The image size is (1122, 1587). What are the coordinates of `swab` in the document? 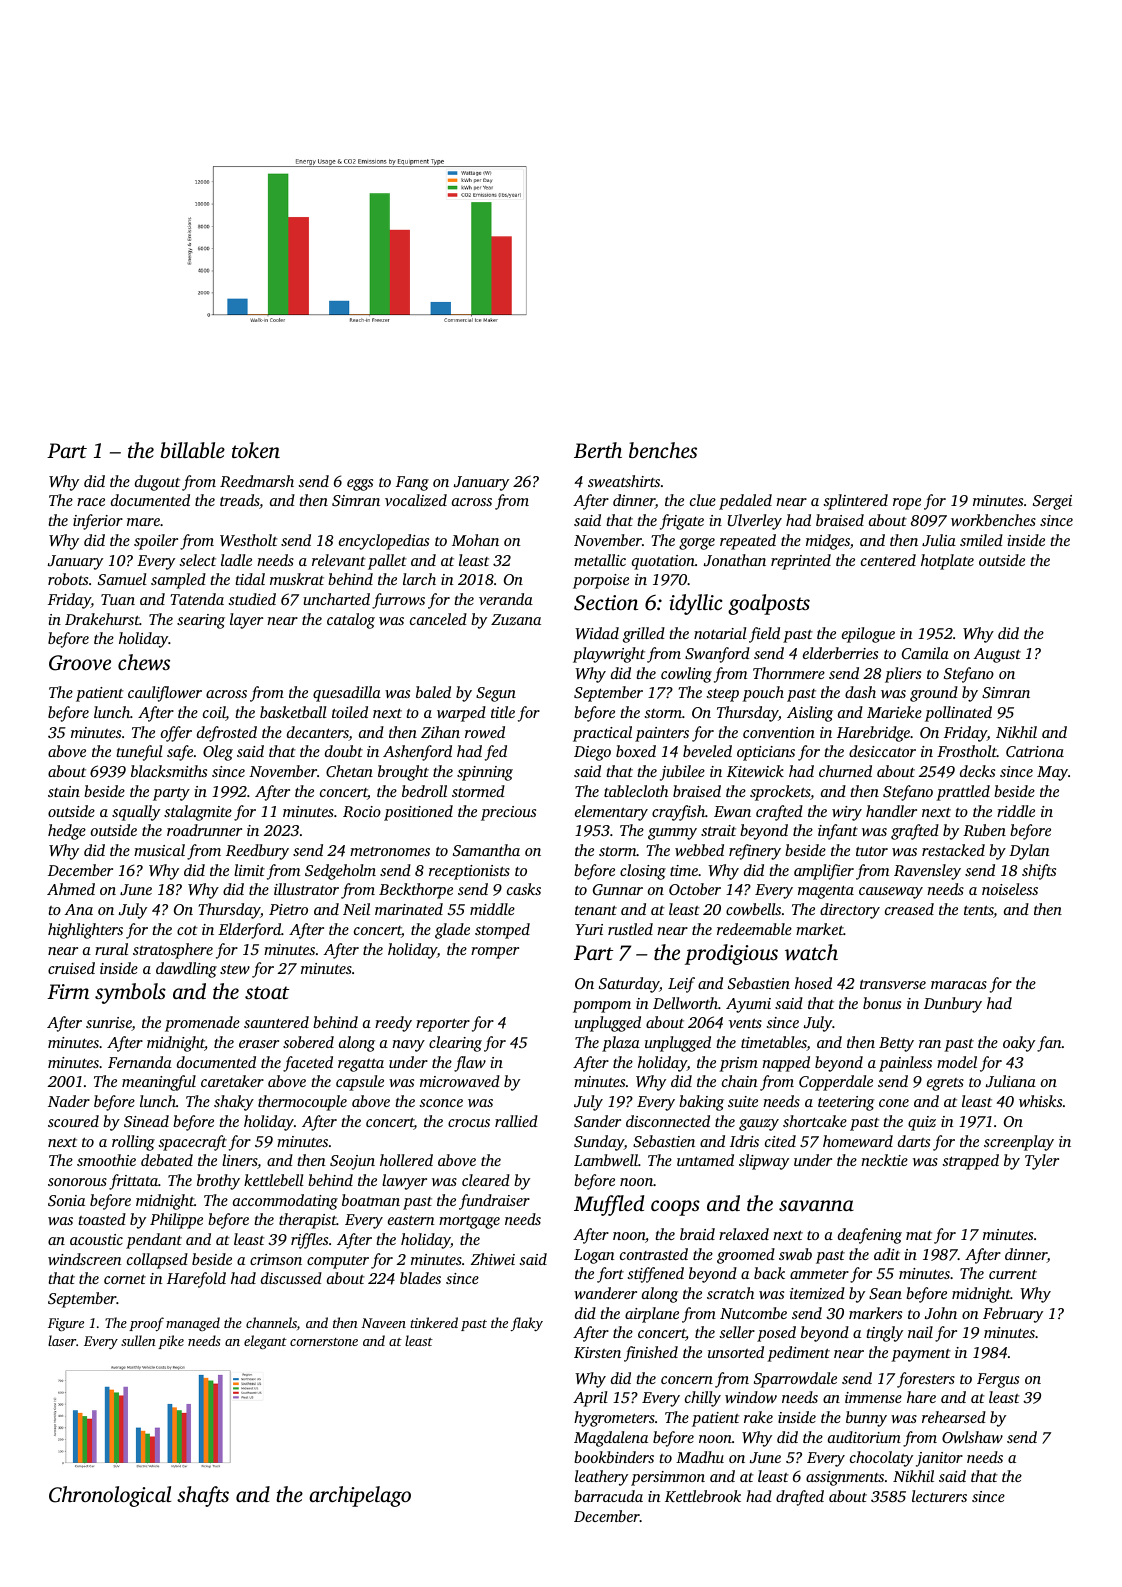 It's located at (795, 1254).
